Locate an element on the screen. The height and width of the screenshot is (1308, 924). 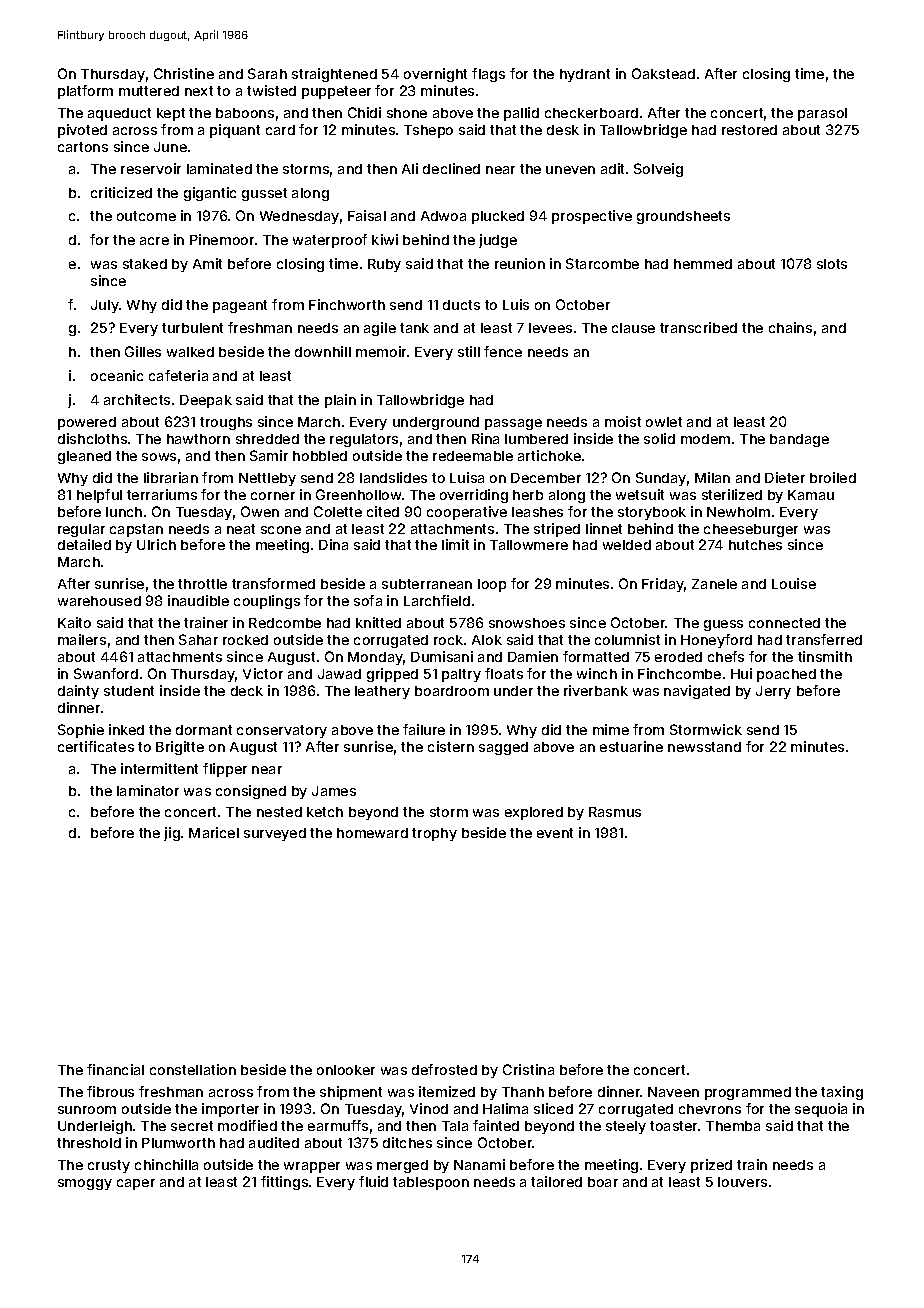
event is located at coordinates (555, 833).
